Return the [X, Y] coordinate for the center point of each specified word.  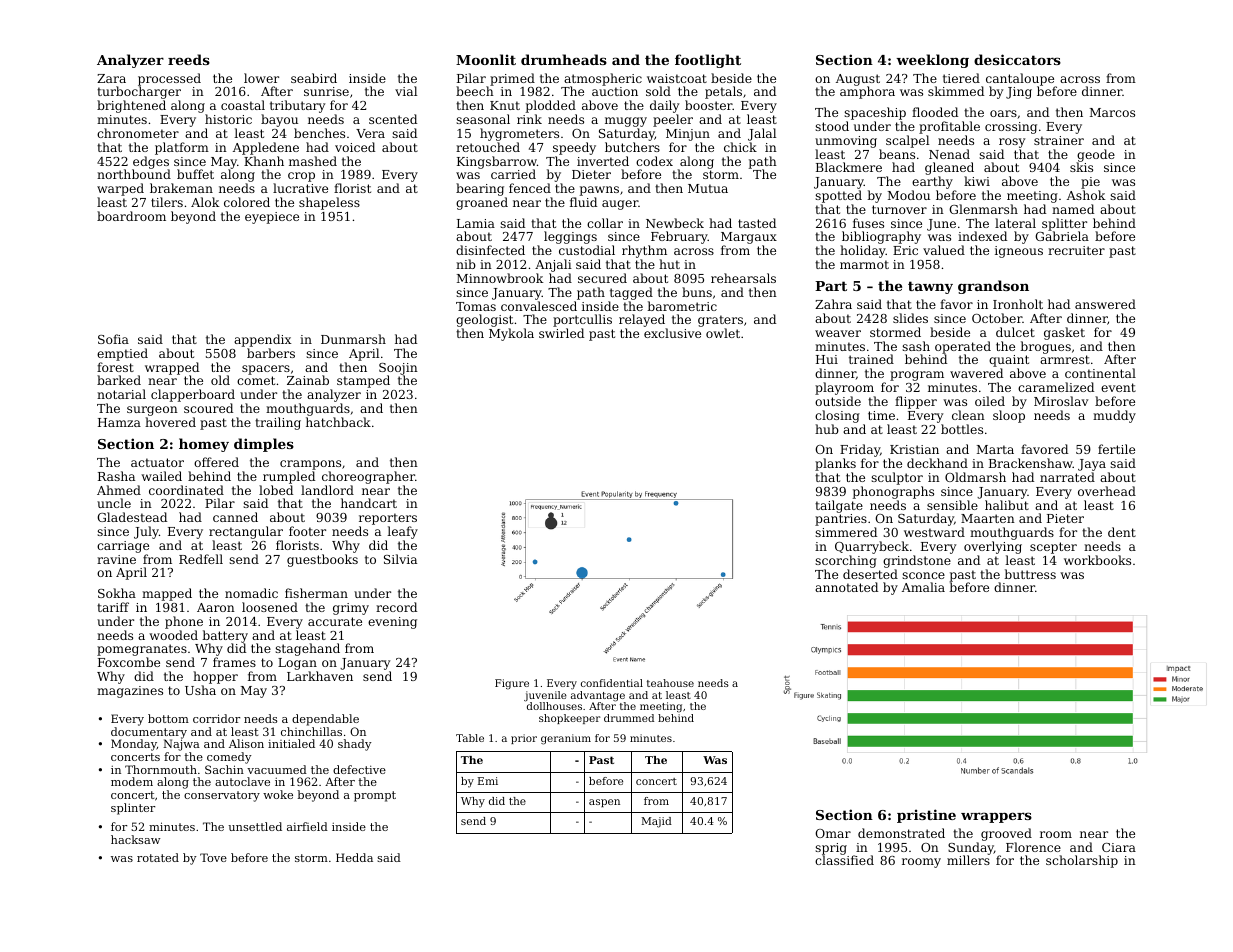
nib [466, 264]
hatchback [338, 422]
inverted [603, 161]
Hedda [354, 857]
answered [1105, 304]
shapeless [329, 203]
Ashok [1086, 195]
